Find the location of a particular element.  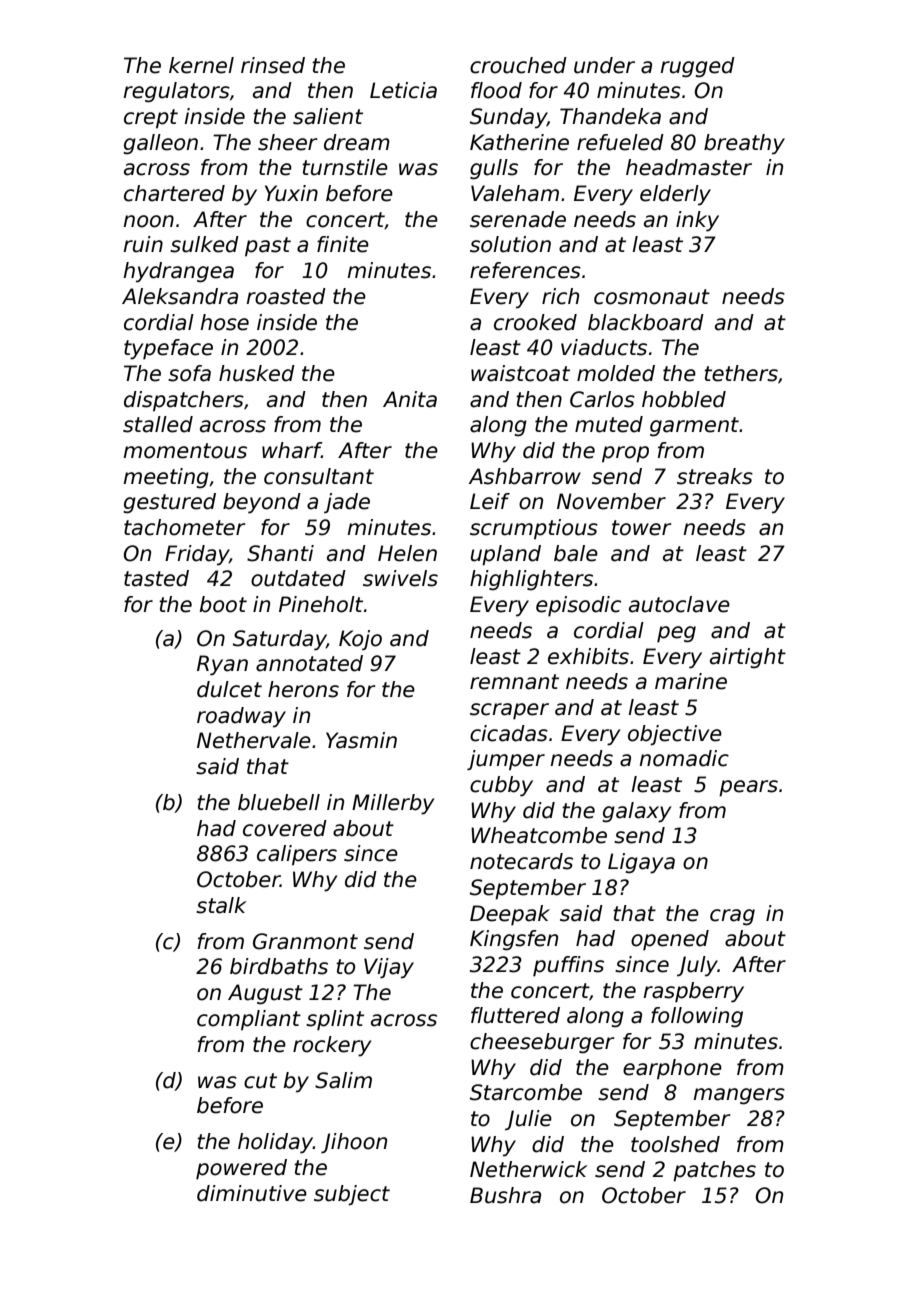

dulcet is located at coordinates (229, 689).
